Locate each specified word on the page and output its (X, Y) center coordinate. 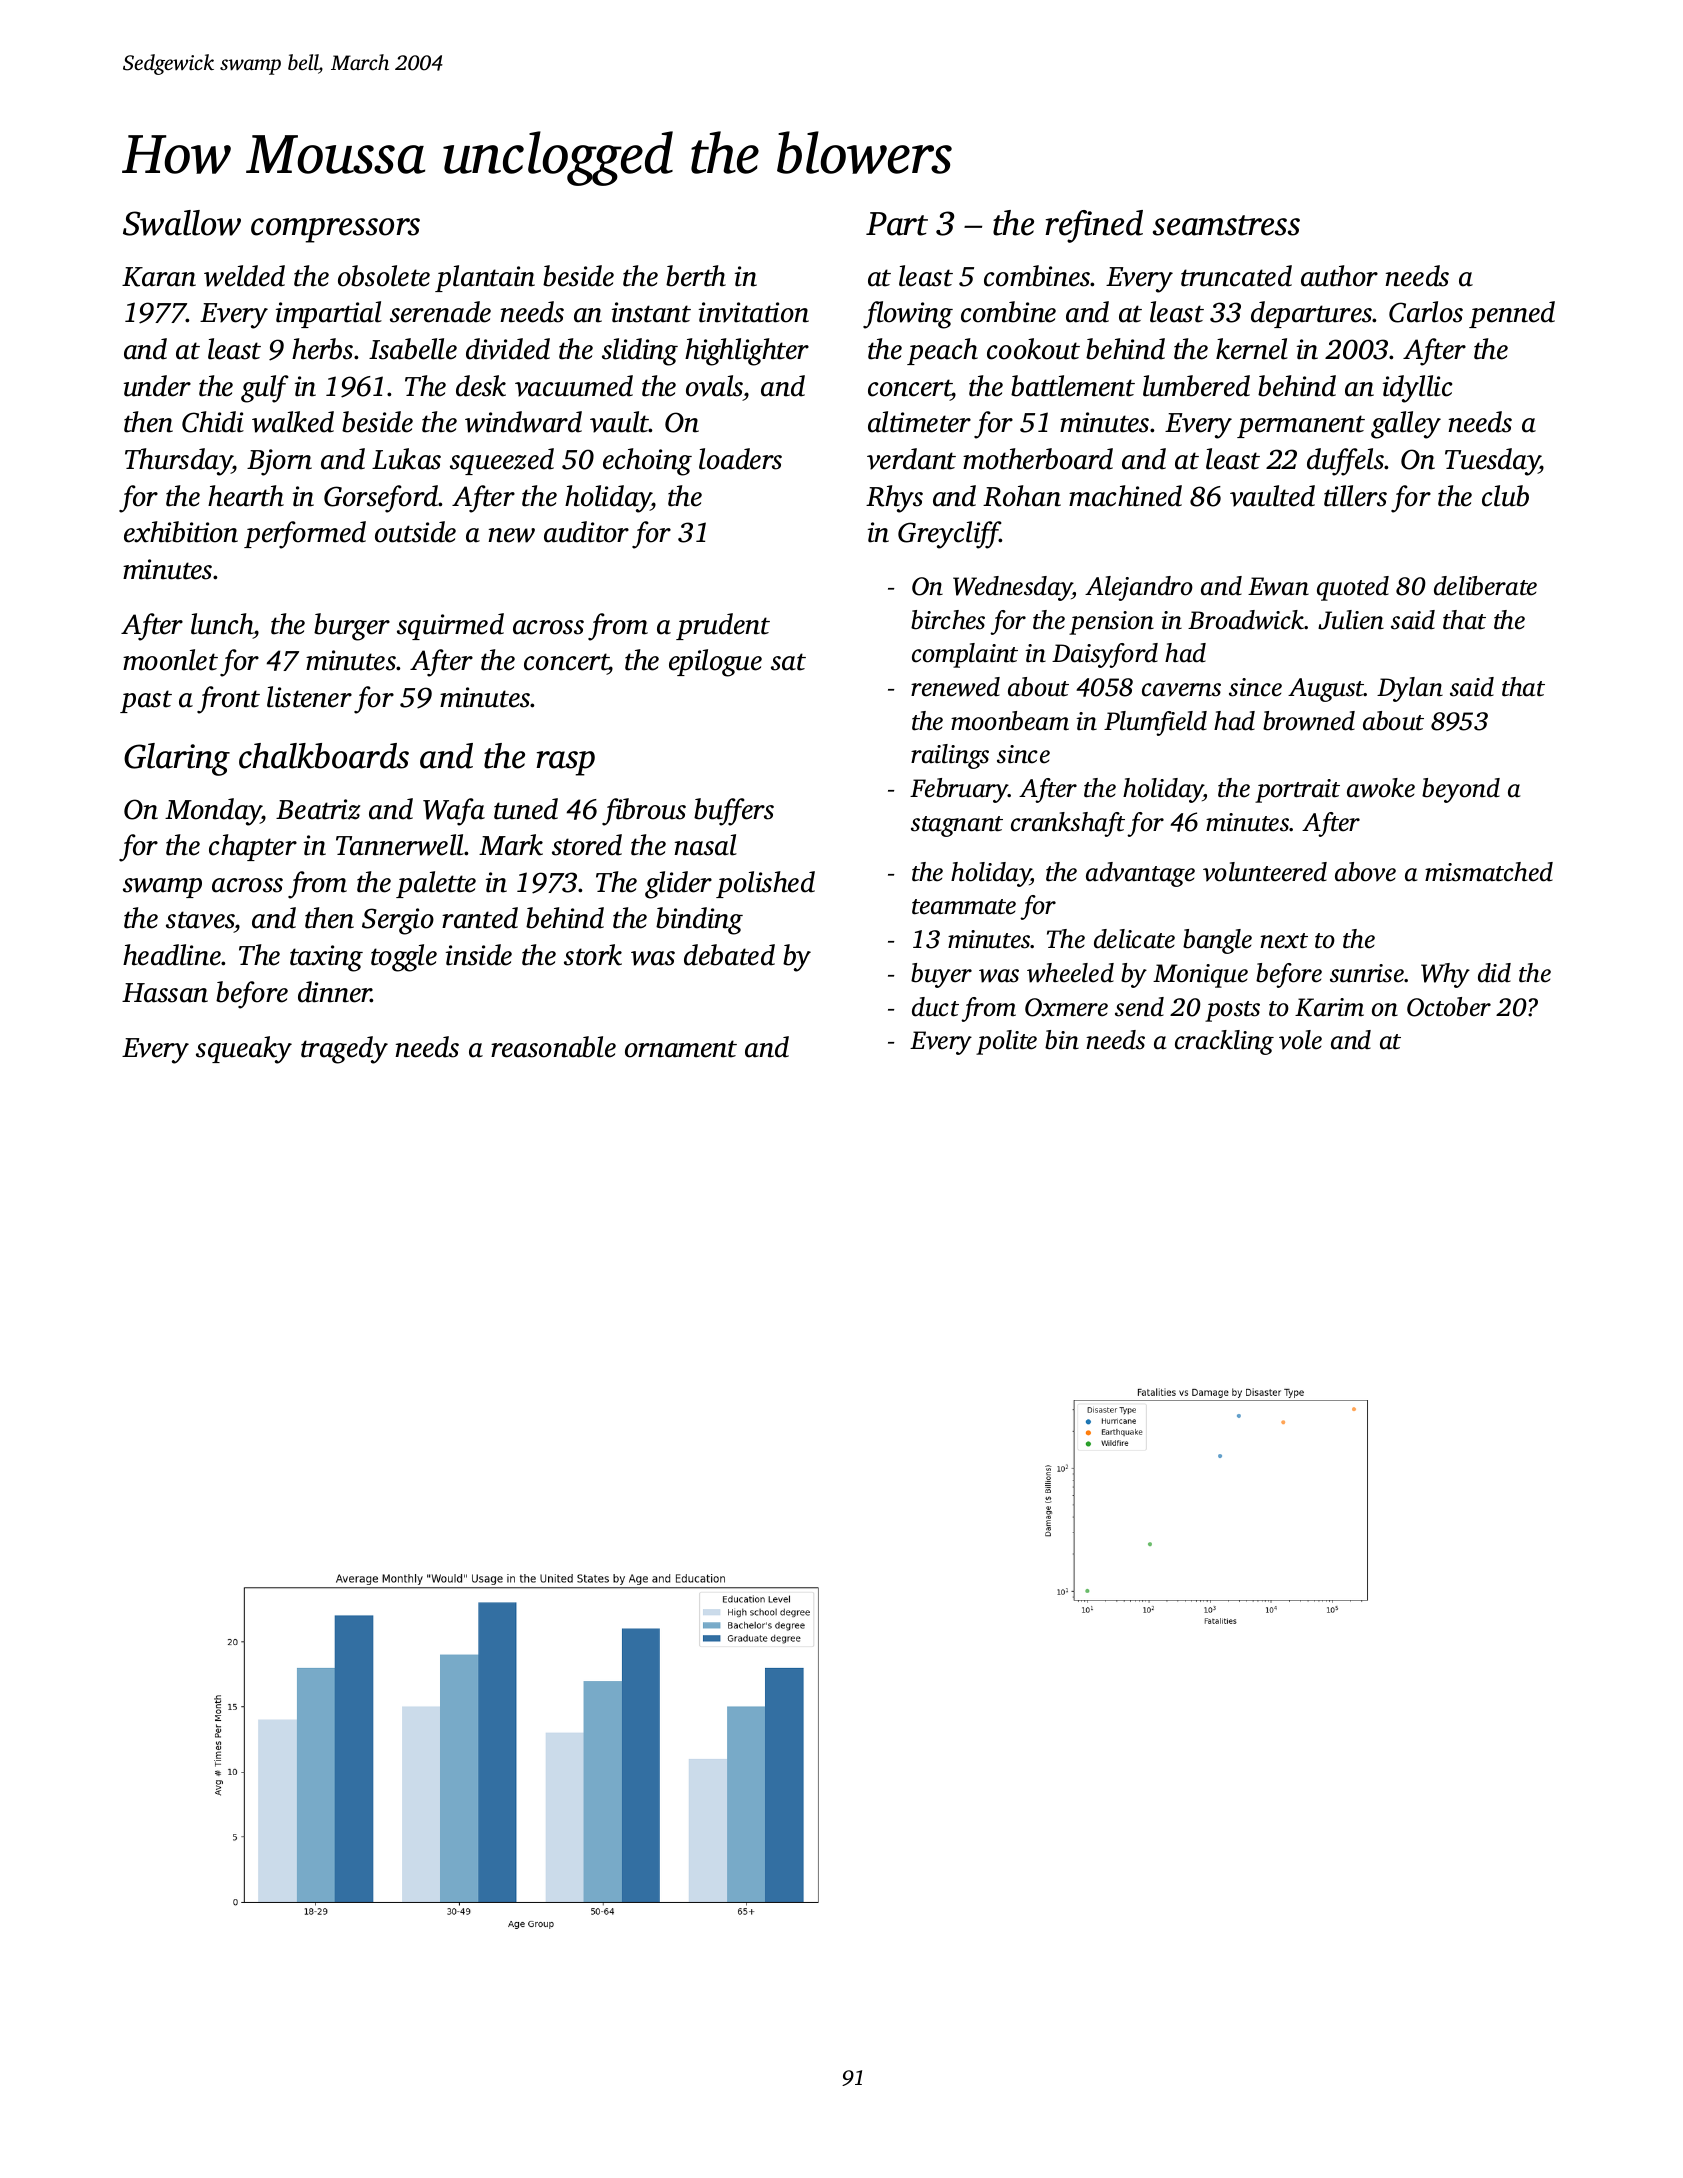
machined (1125, 496)
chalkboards (324, 756)
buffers (734, 812)
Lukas (406, 459)
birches (948, 620)
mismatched (1489, 872)
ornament (681, 1049)
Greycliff (949, 535)
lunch (222, 624)
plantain (485, 278)
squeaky (244, 1050)
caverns (1181, 690)
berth (696, 276)
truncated (1236, 276)
